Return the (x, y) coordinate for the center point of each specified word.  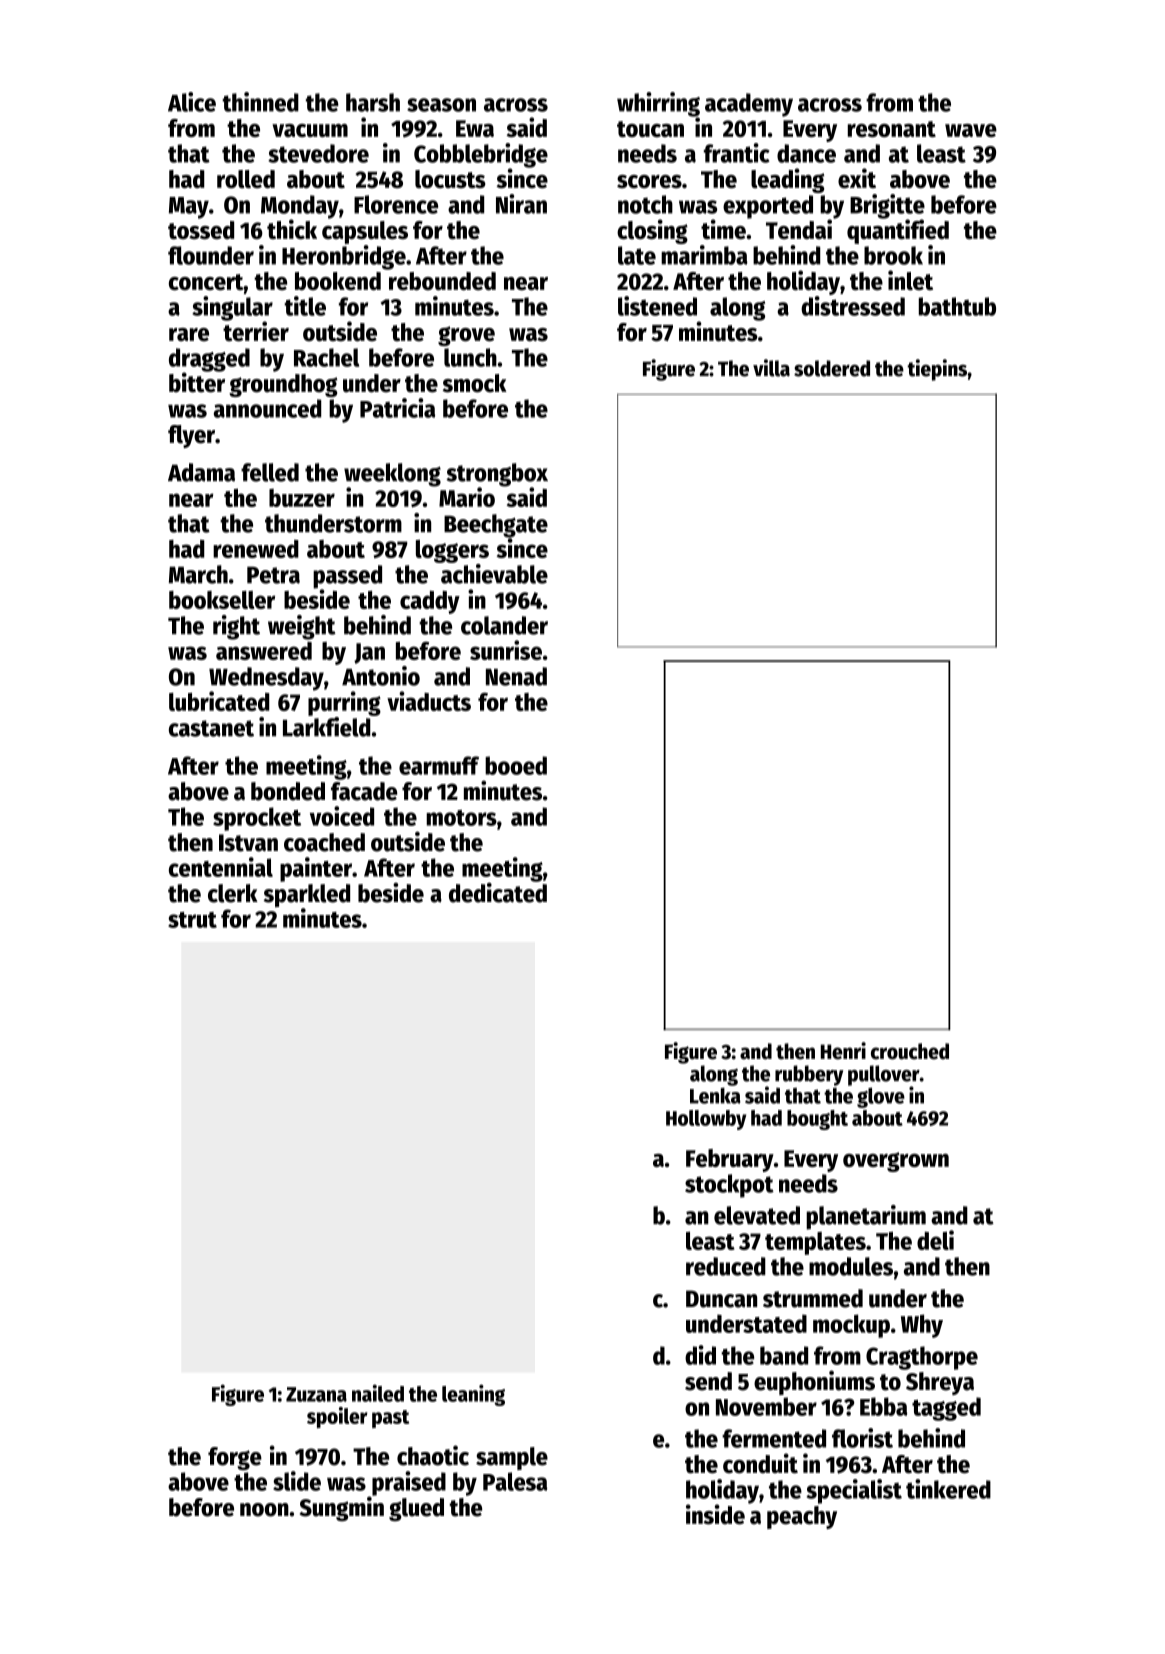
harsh (373, 102)
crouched (910, 1051)
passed (347, 577)
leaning (473, 1395)
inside (715, 1514)
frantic (737, 153)
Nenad (516, 676)
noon (264, 1510)
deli (935, 1240)
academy (749, 105)
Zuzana (316, 1394)
